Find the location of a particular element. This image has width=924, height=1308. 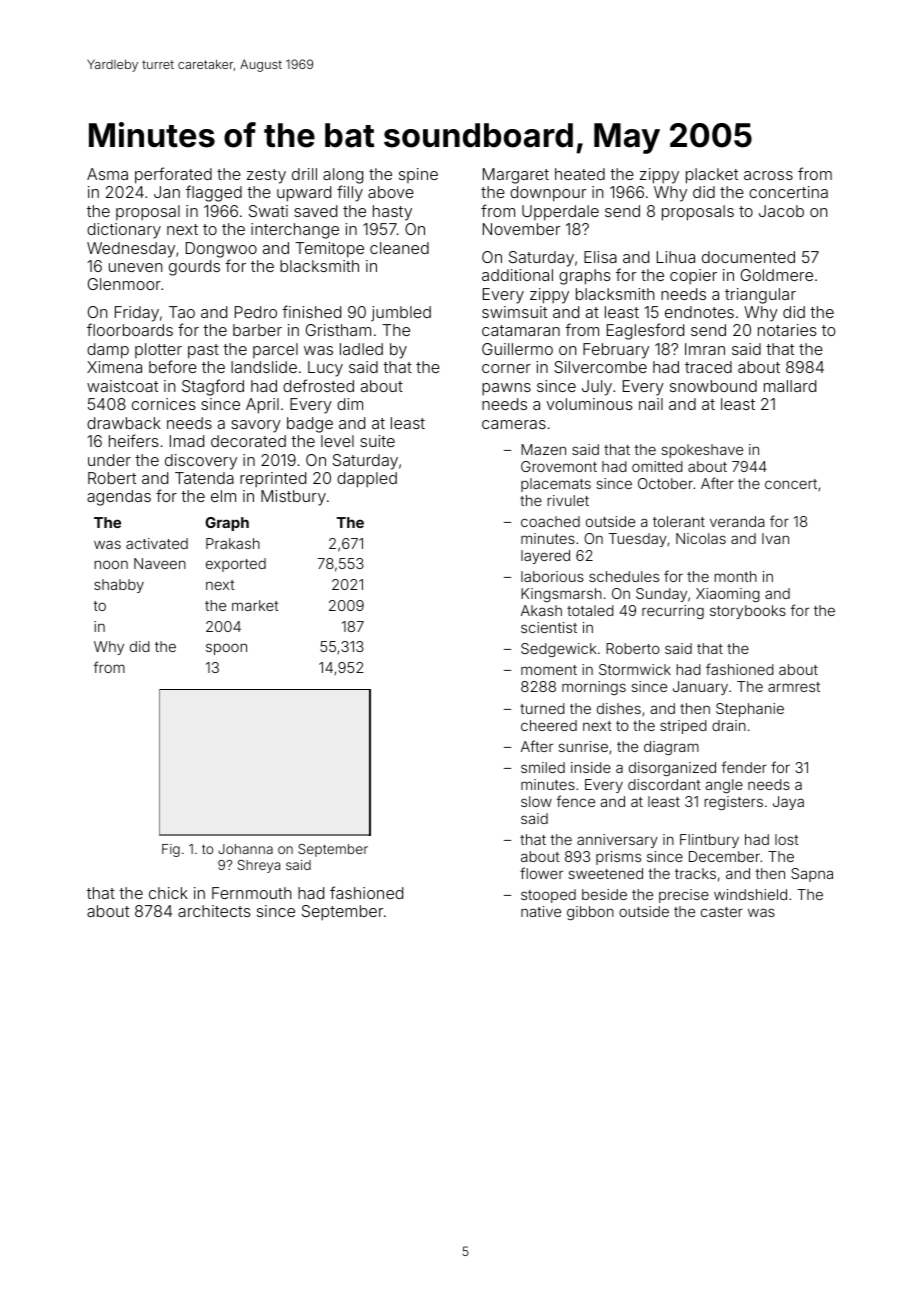

barber is located at coordinates (257, 330).
